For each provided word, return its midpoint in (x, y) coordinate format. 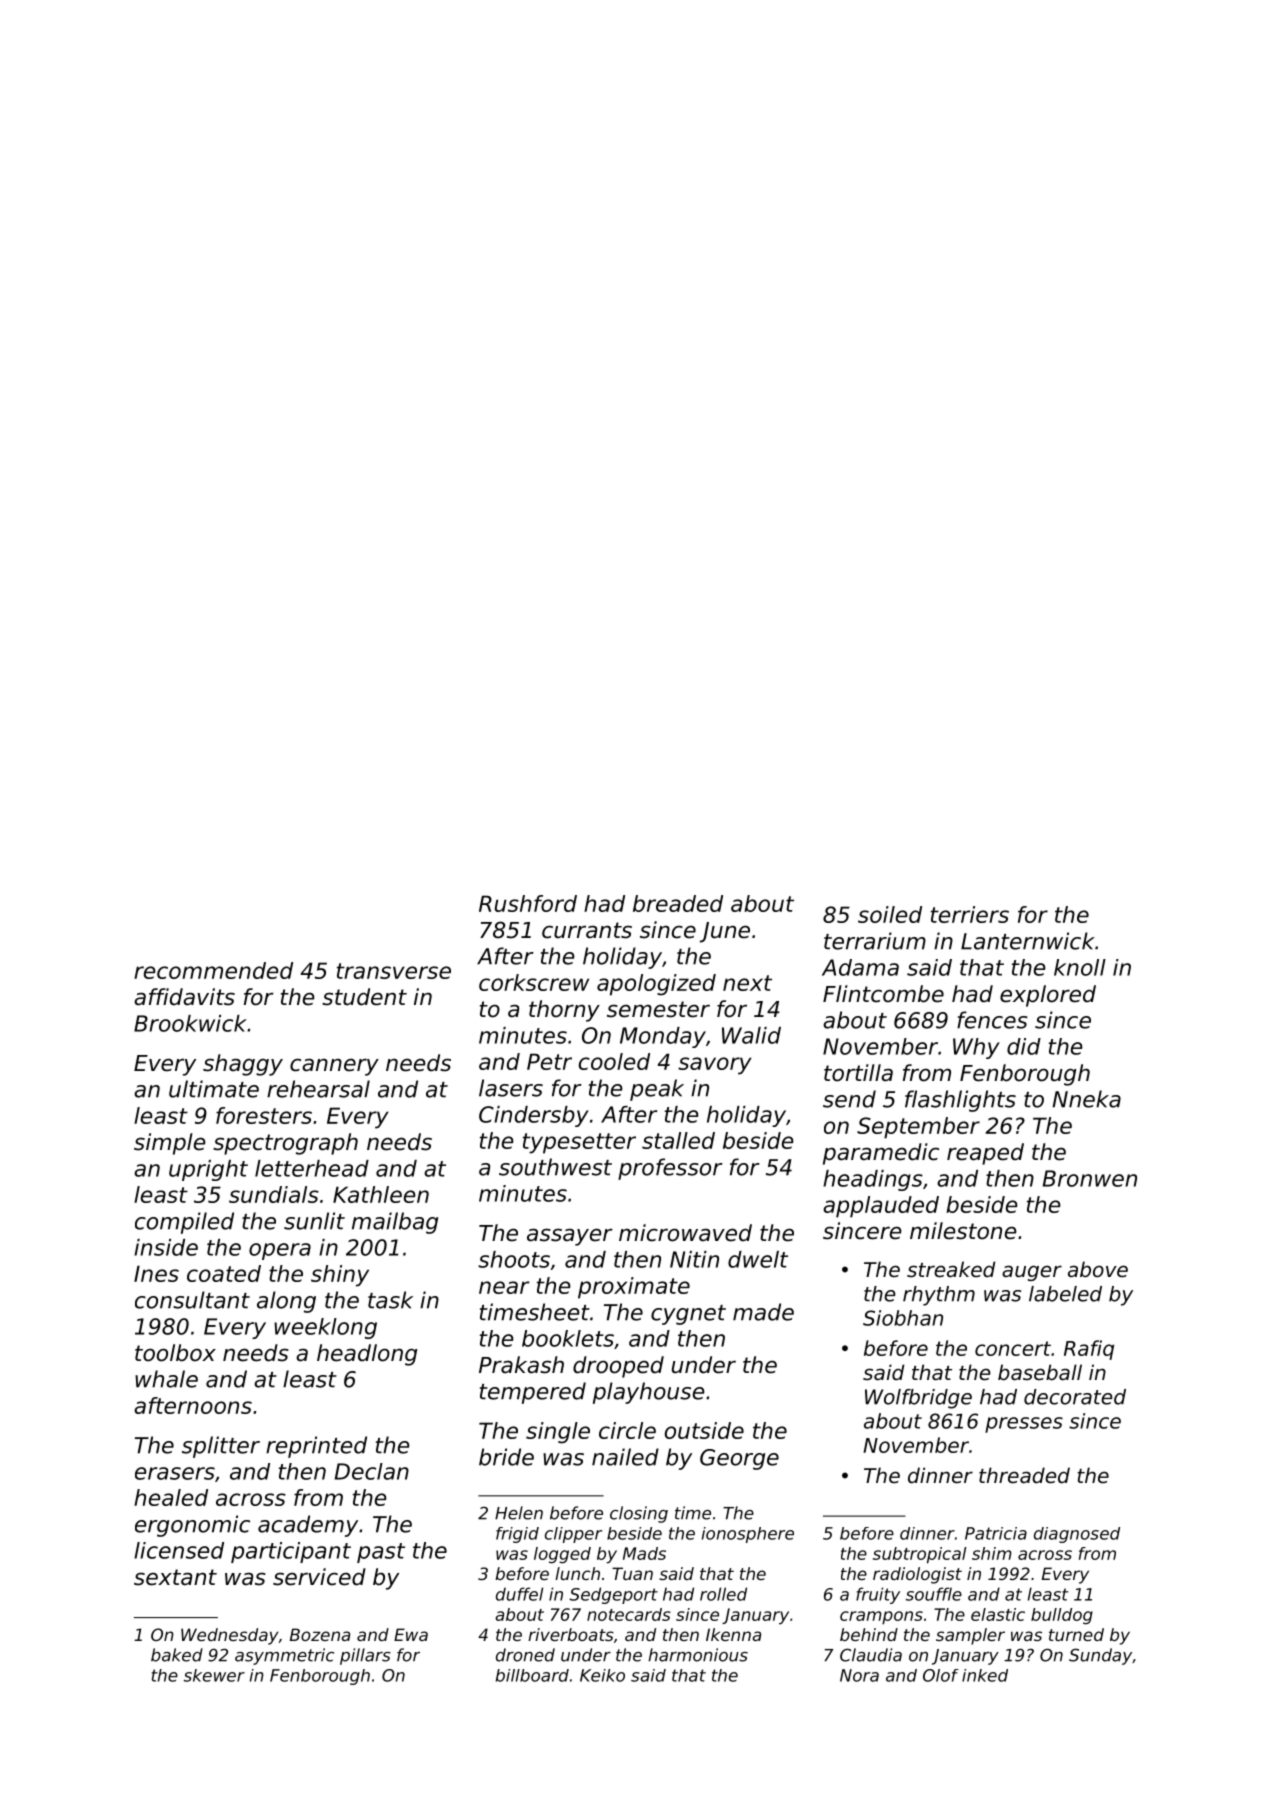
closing (639, 1514)
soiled (890, 914)
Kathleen (381, 1194)
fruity (878, 1595)
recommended (213, 970)
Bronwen (1090, 1178)
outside (704, 1430)
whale (166, 1379)
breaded (678, 903)
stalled (678, 1140)
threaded (1024, 1475)
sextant (175, 1577)
